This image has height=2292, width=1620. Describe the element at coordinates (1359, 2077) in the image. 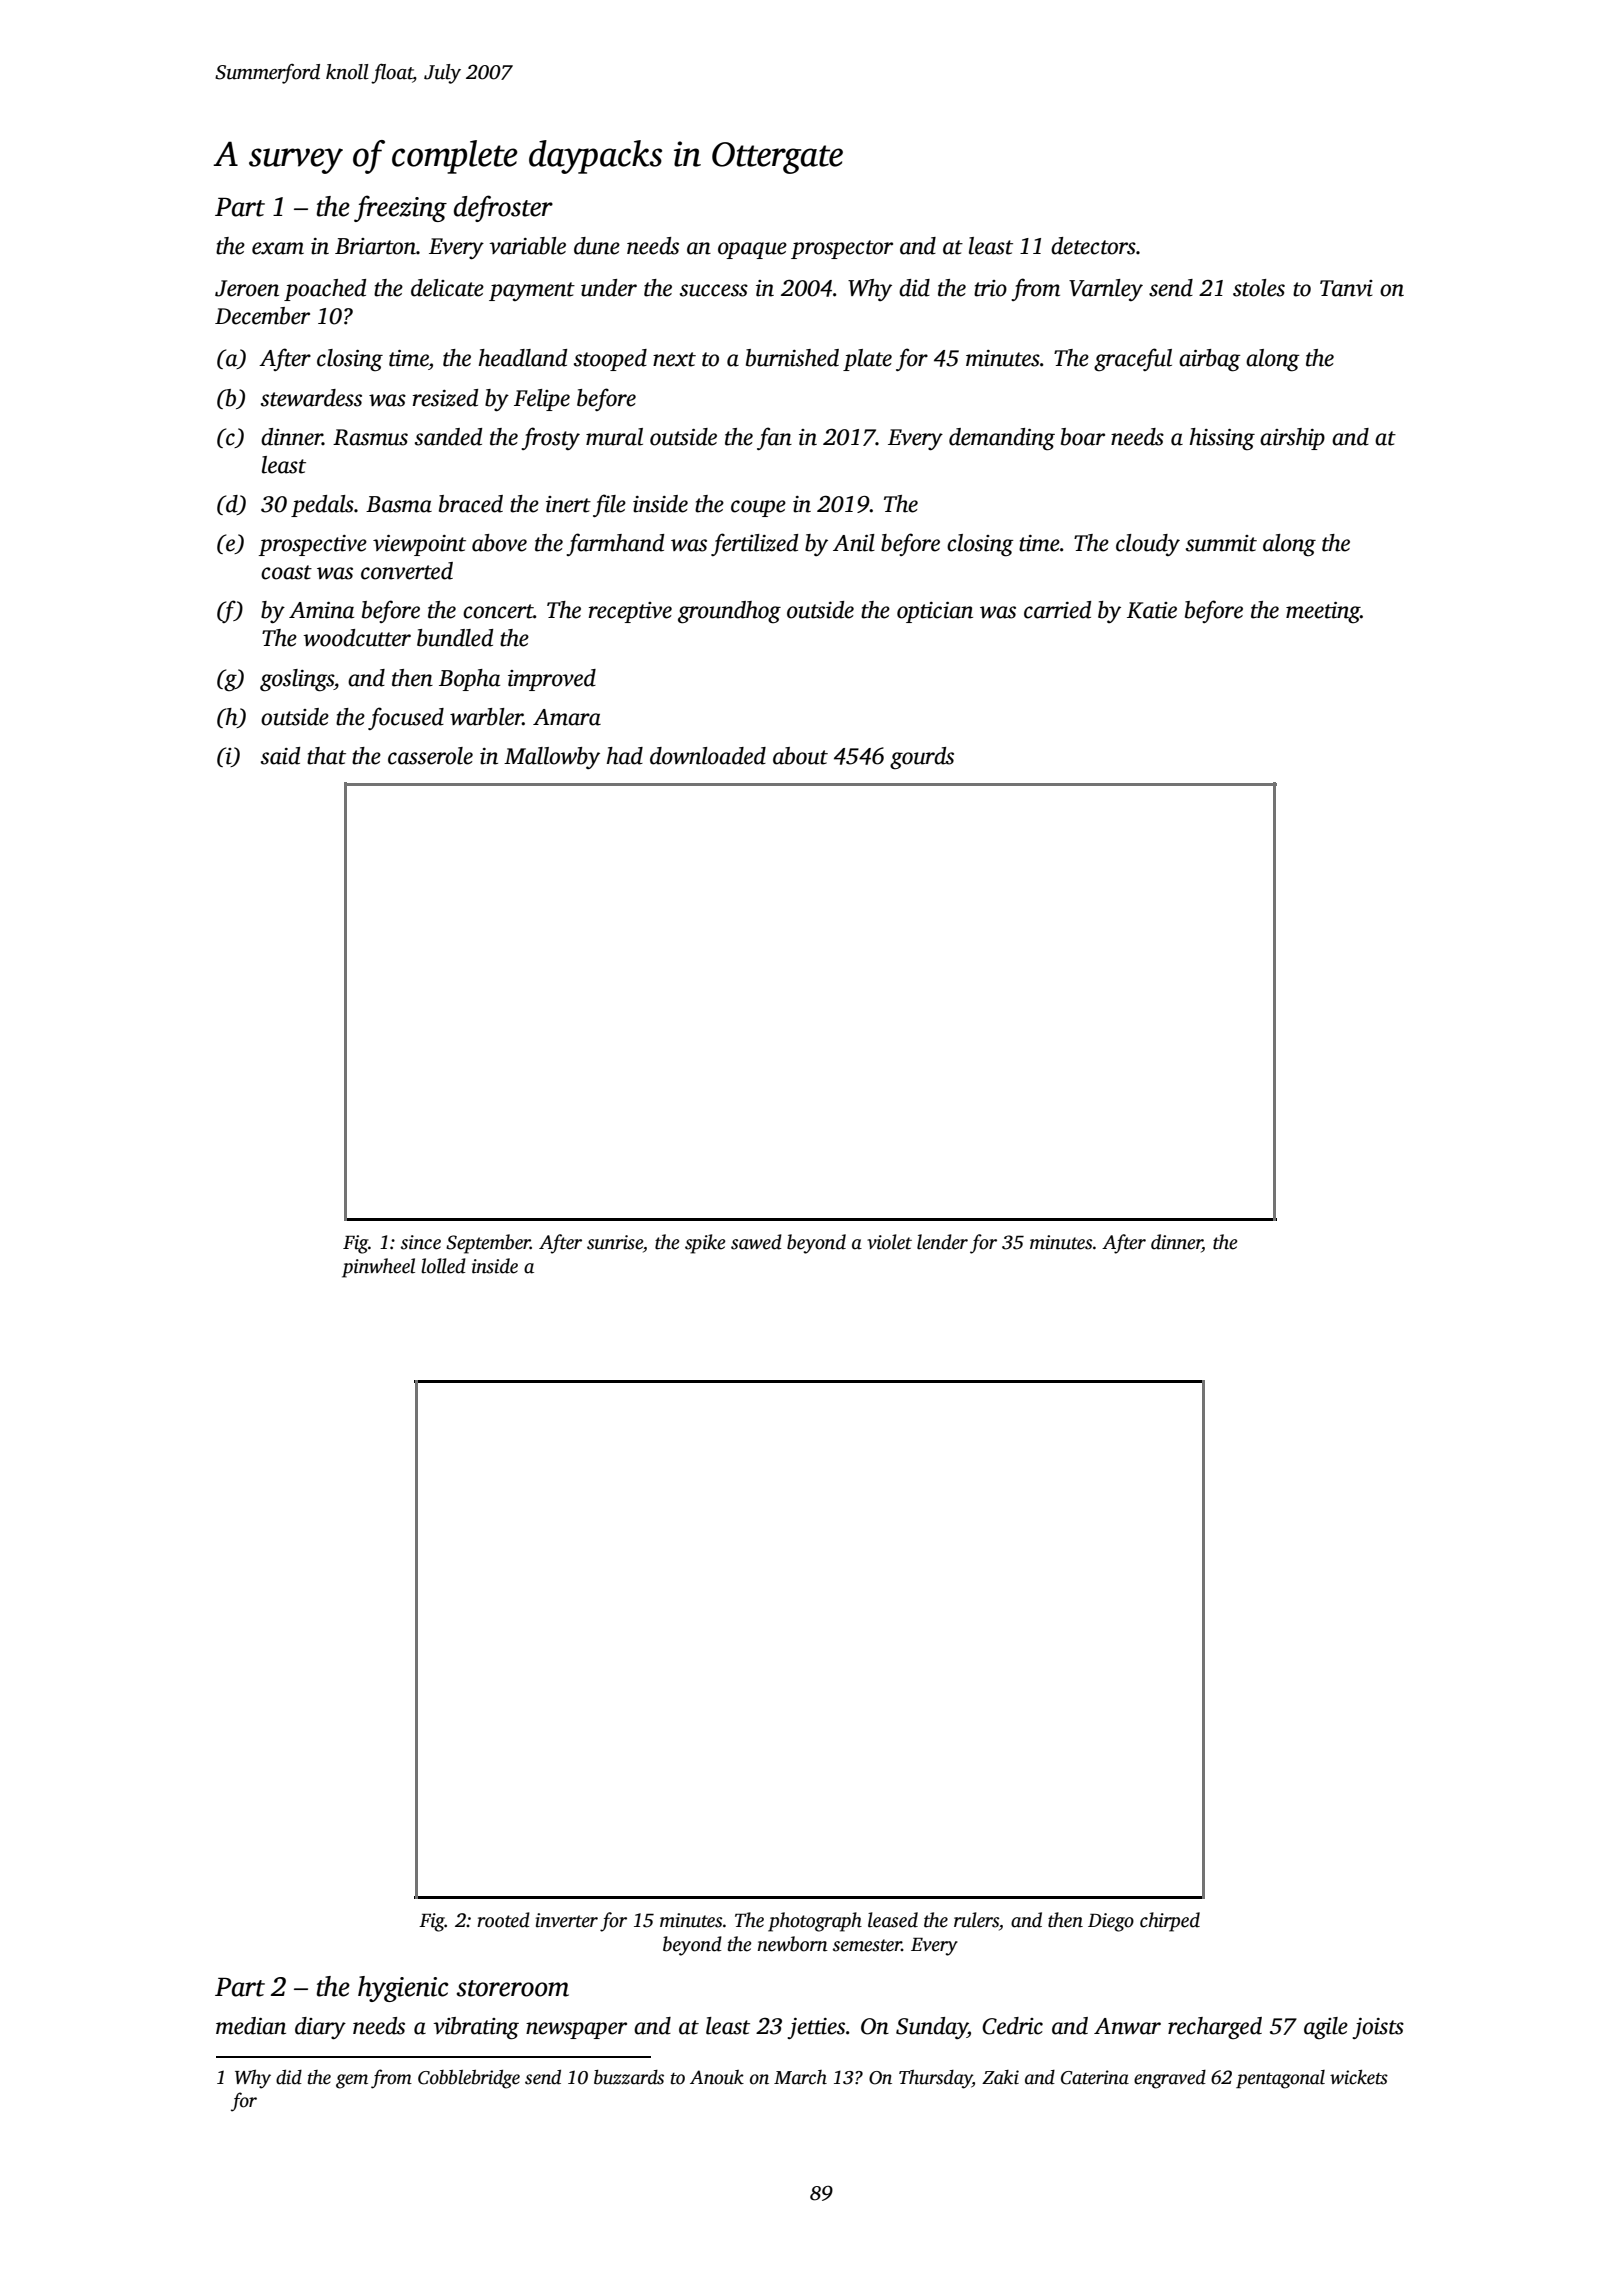

I see `wickets` at that location.
